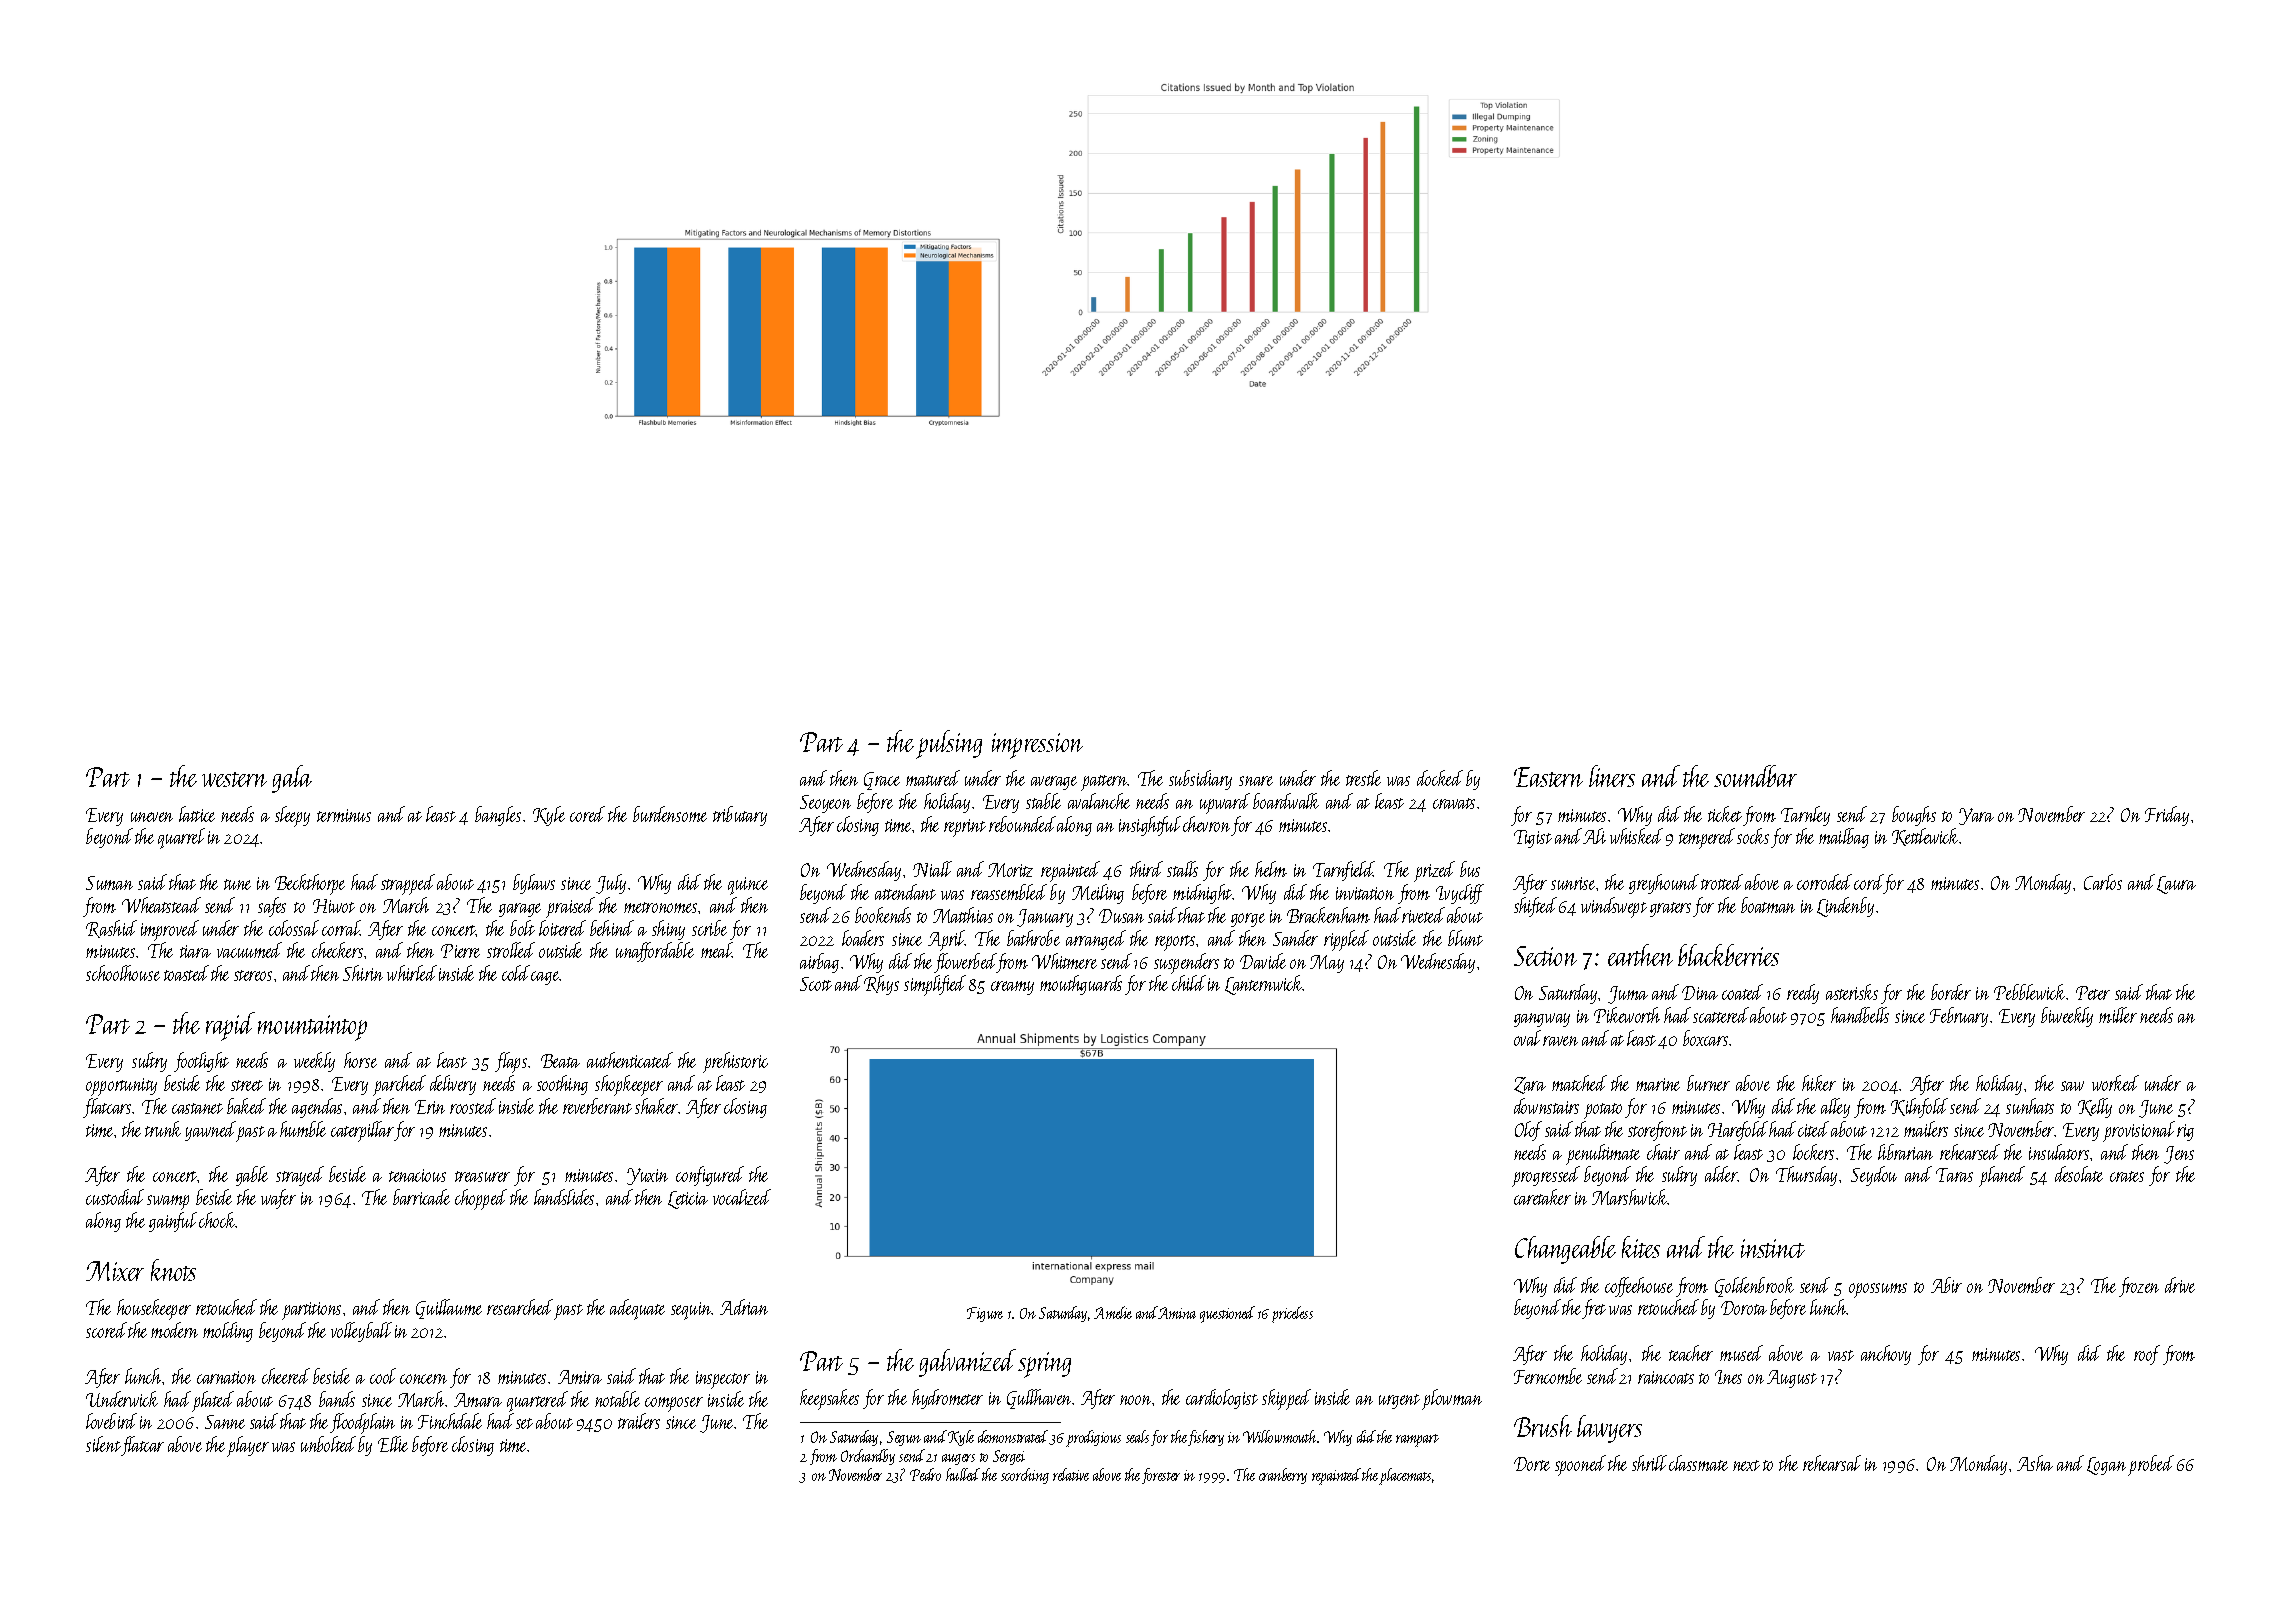  What do you see at coordinates (226, 1377) in the image?
I see `carnation` at bounding box center [226, 1377].
